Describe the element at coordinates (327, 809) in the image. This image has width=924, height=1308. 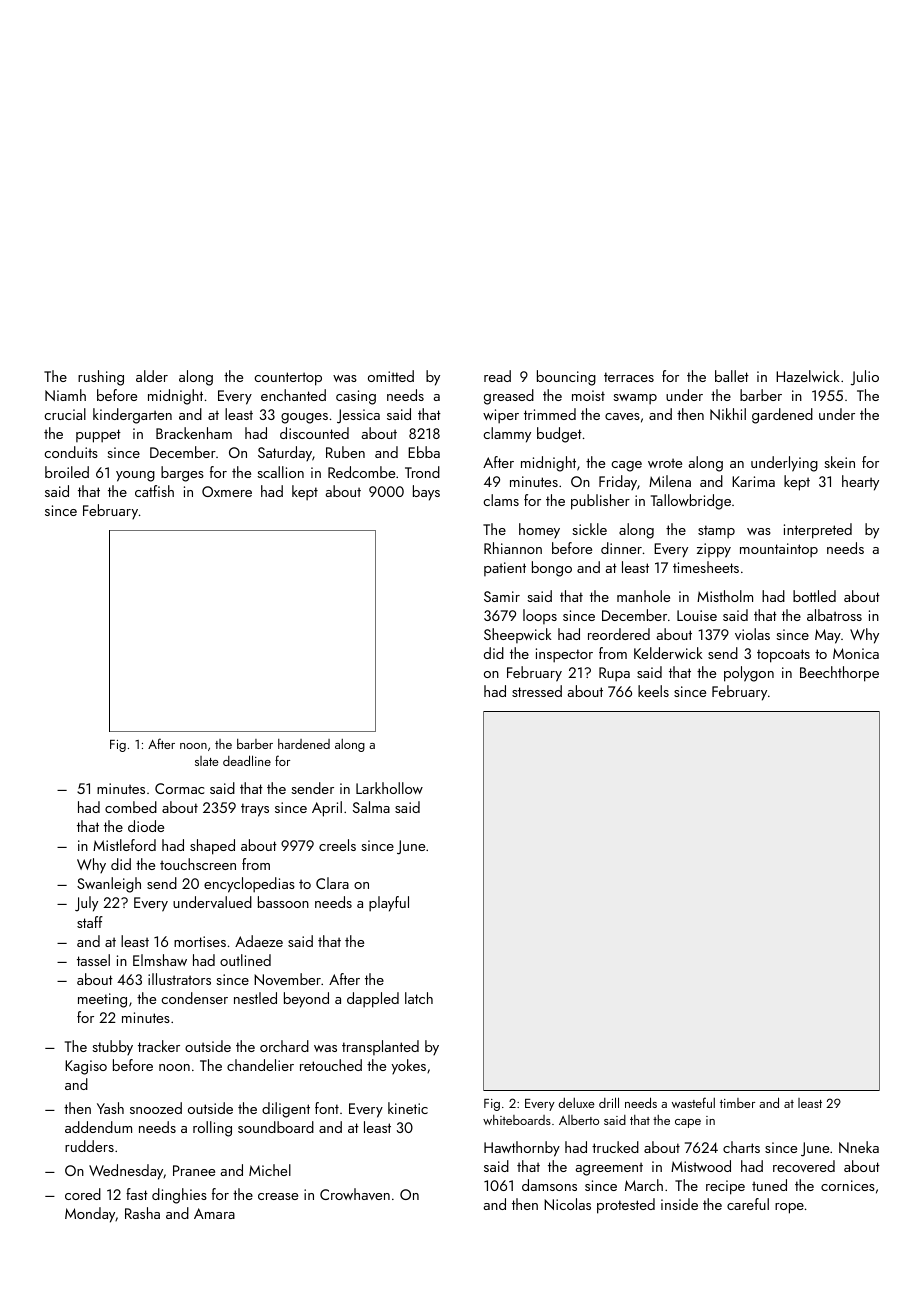
I see `April` at that location.
